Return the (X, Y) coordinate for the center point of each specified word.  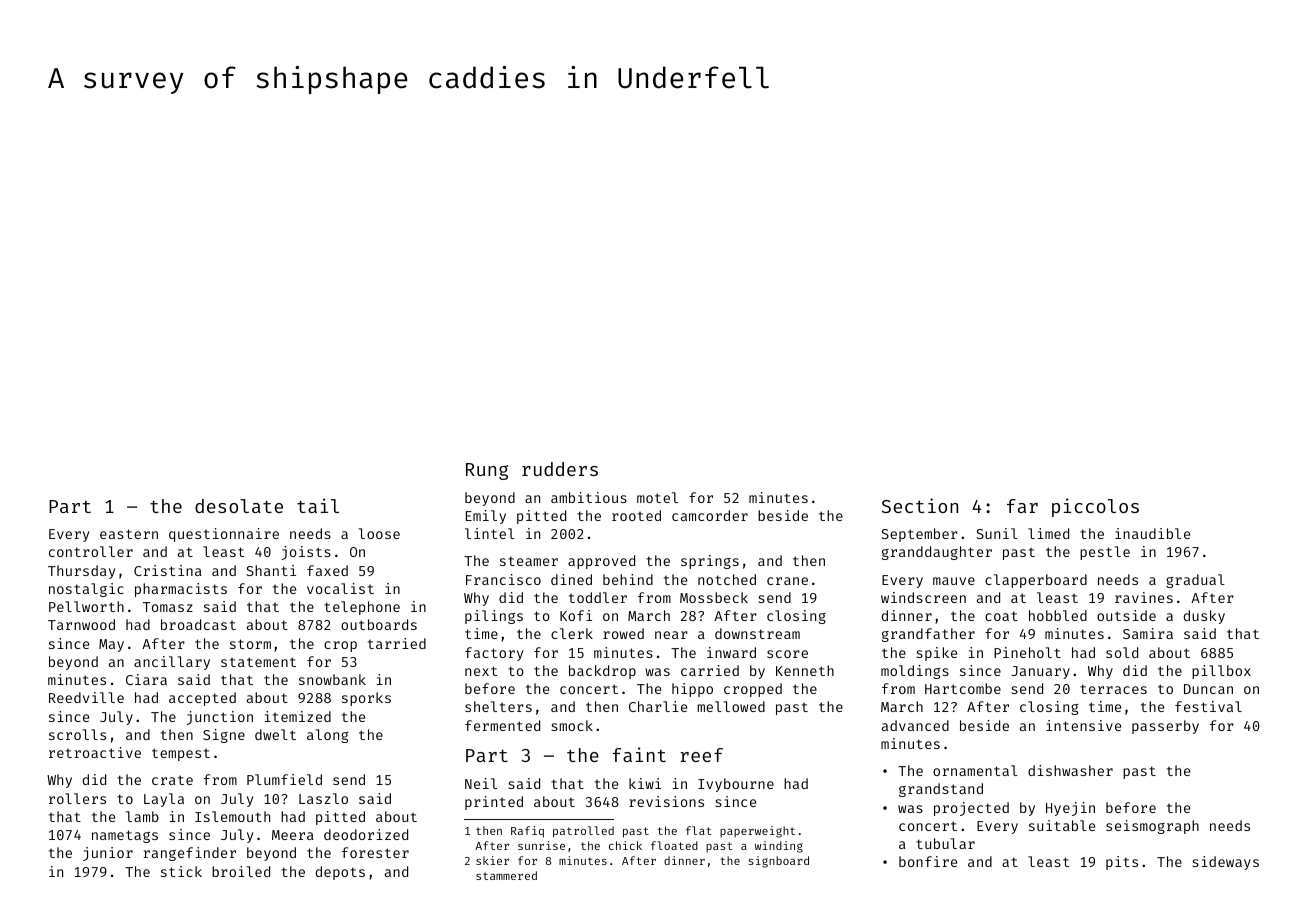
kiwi (645, 783)
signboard (778, 862)
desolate (239, 506)
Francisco (503, 579)
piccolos (1095, 507)
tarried (397, 643)
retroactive (95, 752)
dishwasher (1070, 770)
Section (920, 505)
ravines (1144, 597)
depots (340, 873)
